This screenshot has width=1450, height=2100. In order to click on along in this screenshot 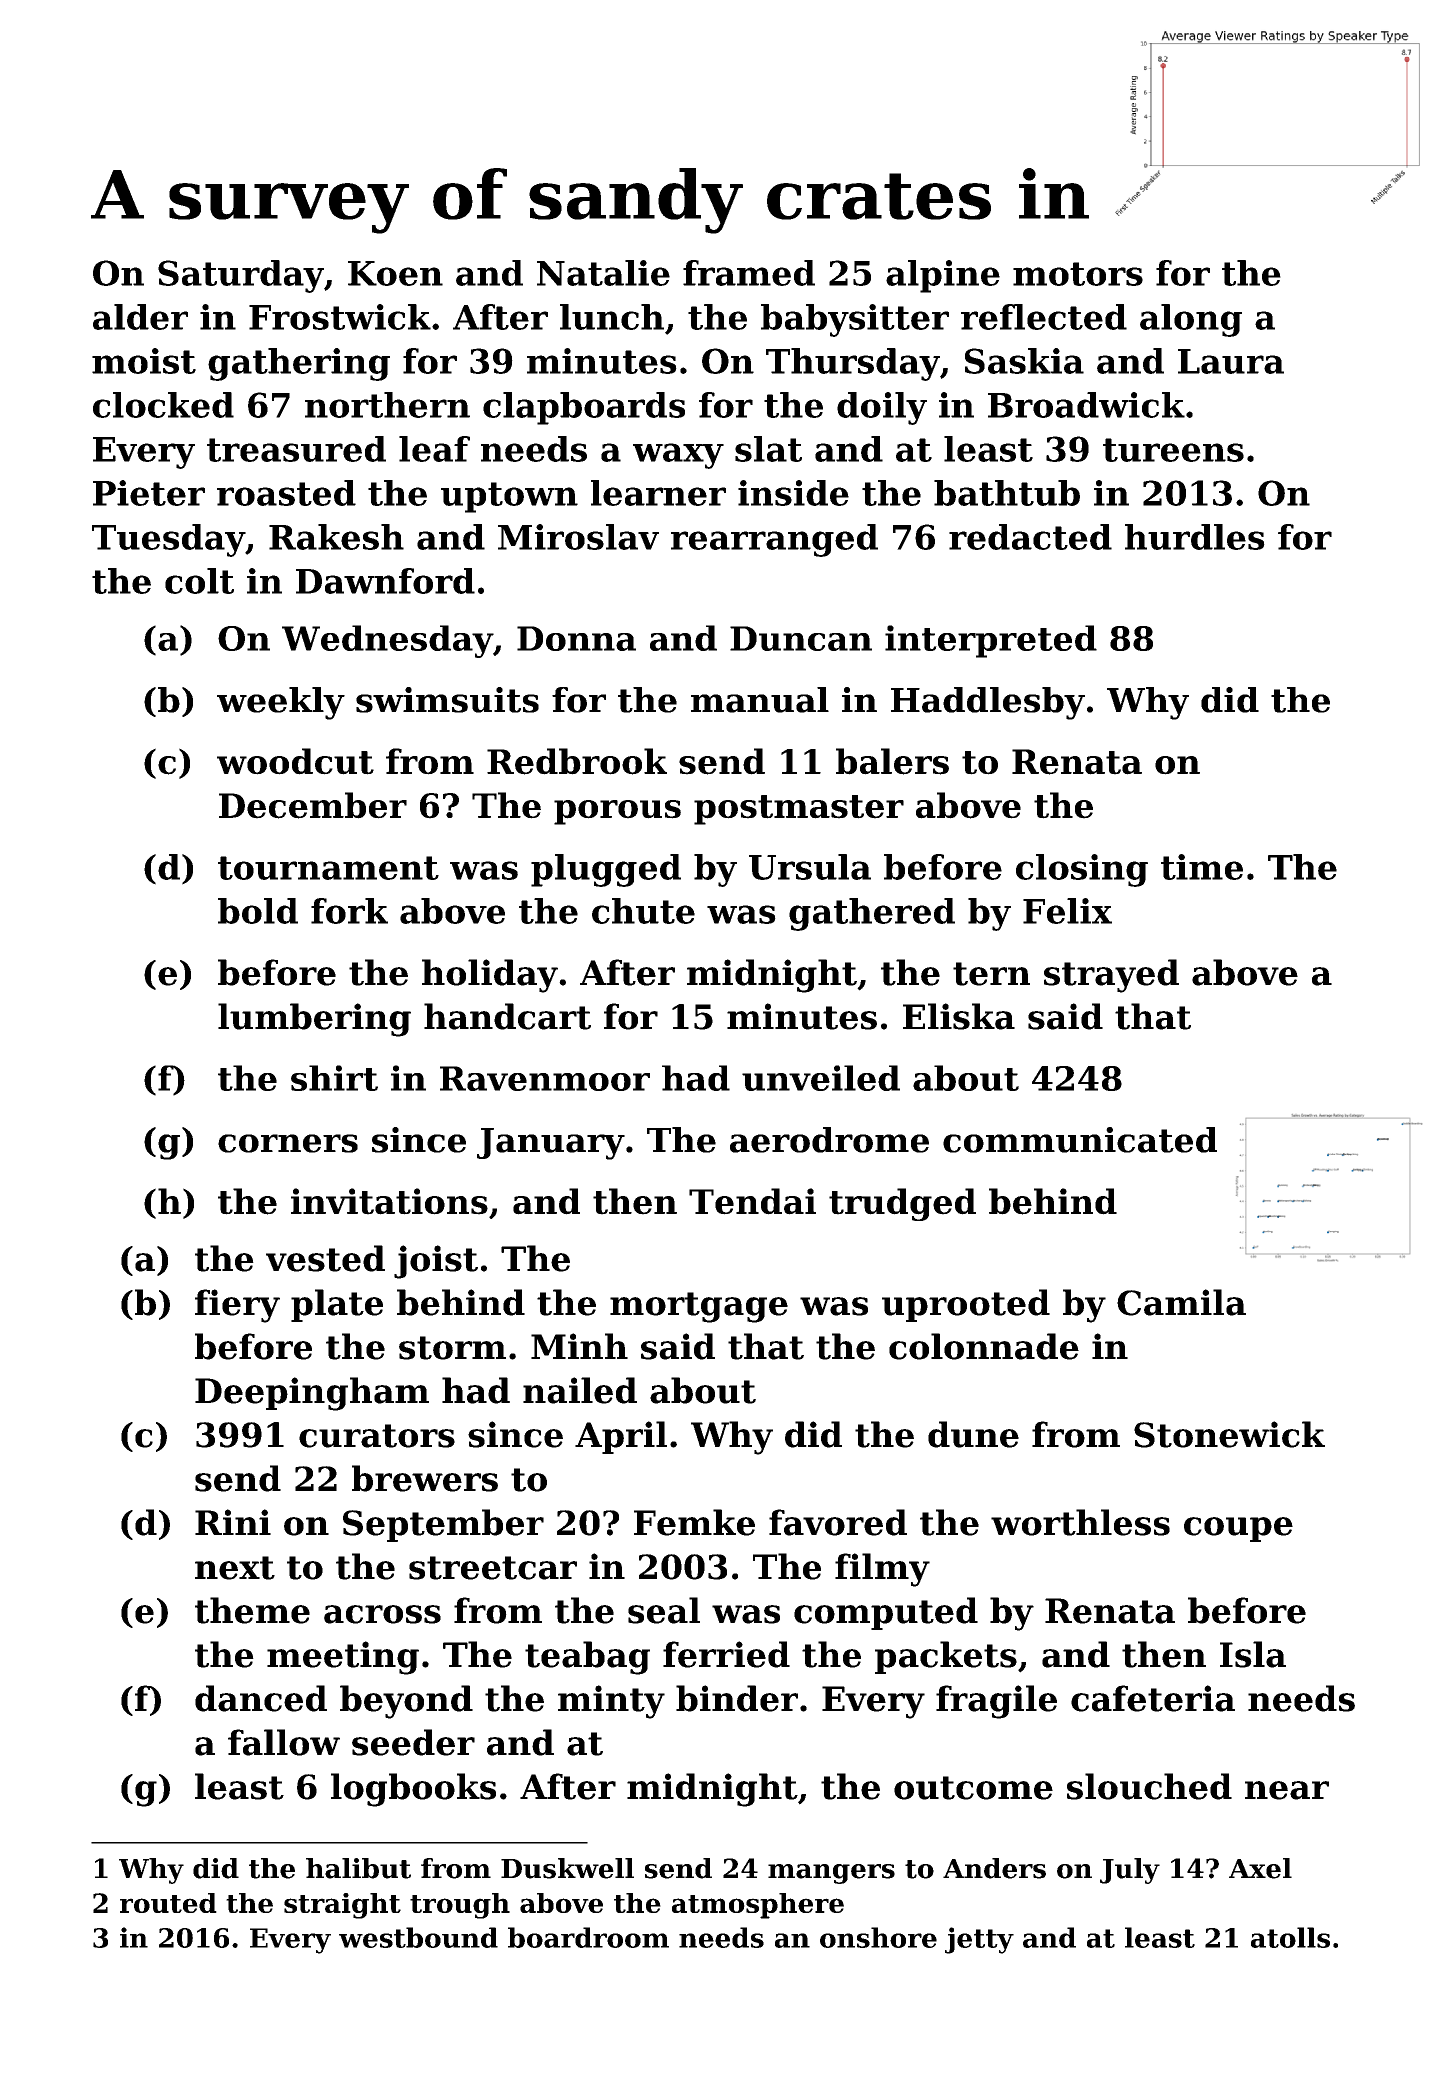, I will do `click(1191, 320)`.
